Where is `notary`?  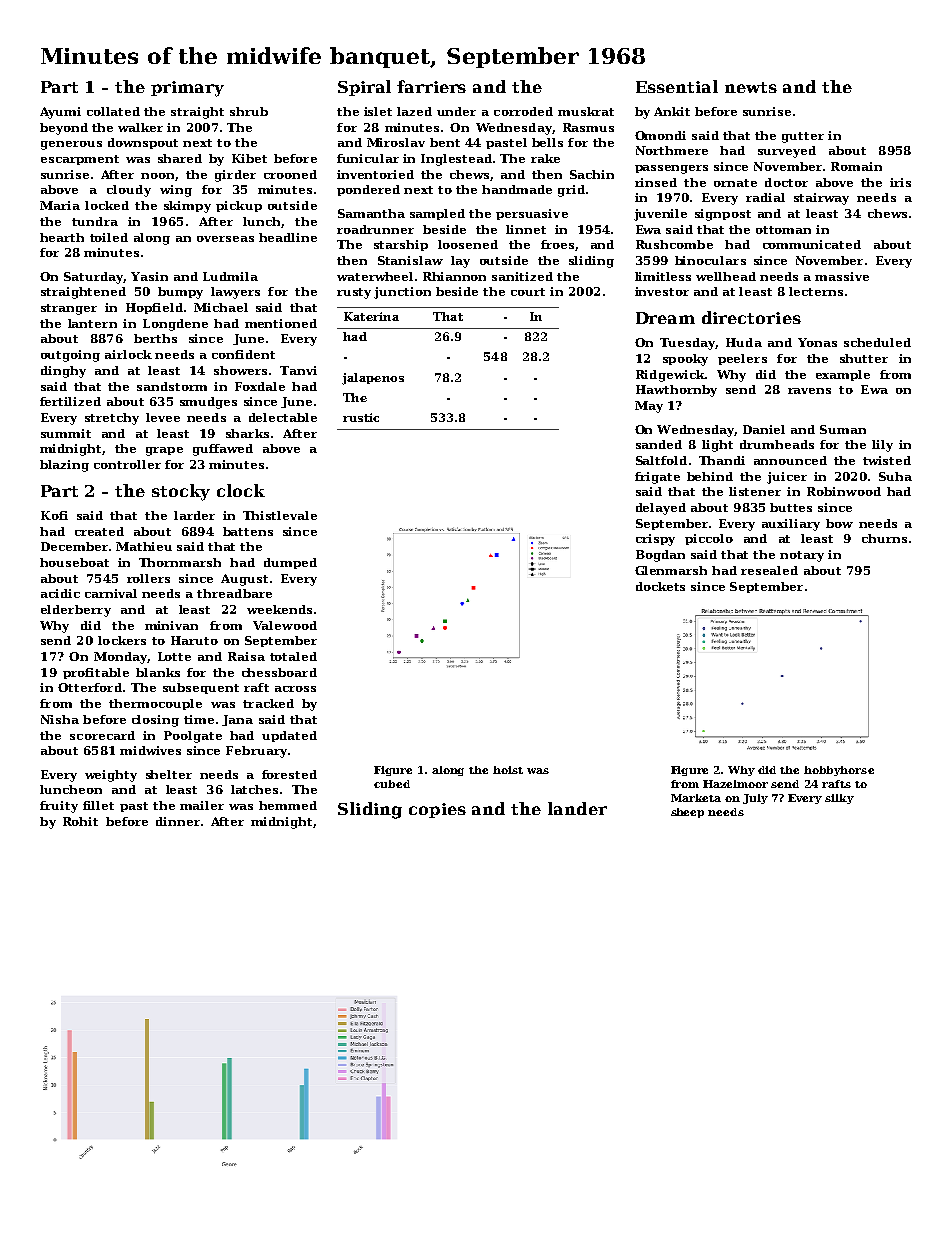 notary is located at coordinates (802, 556).
